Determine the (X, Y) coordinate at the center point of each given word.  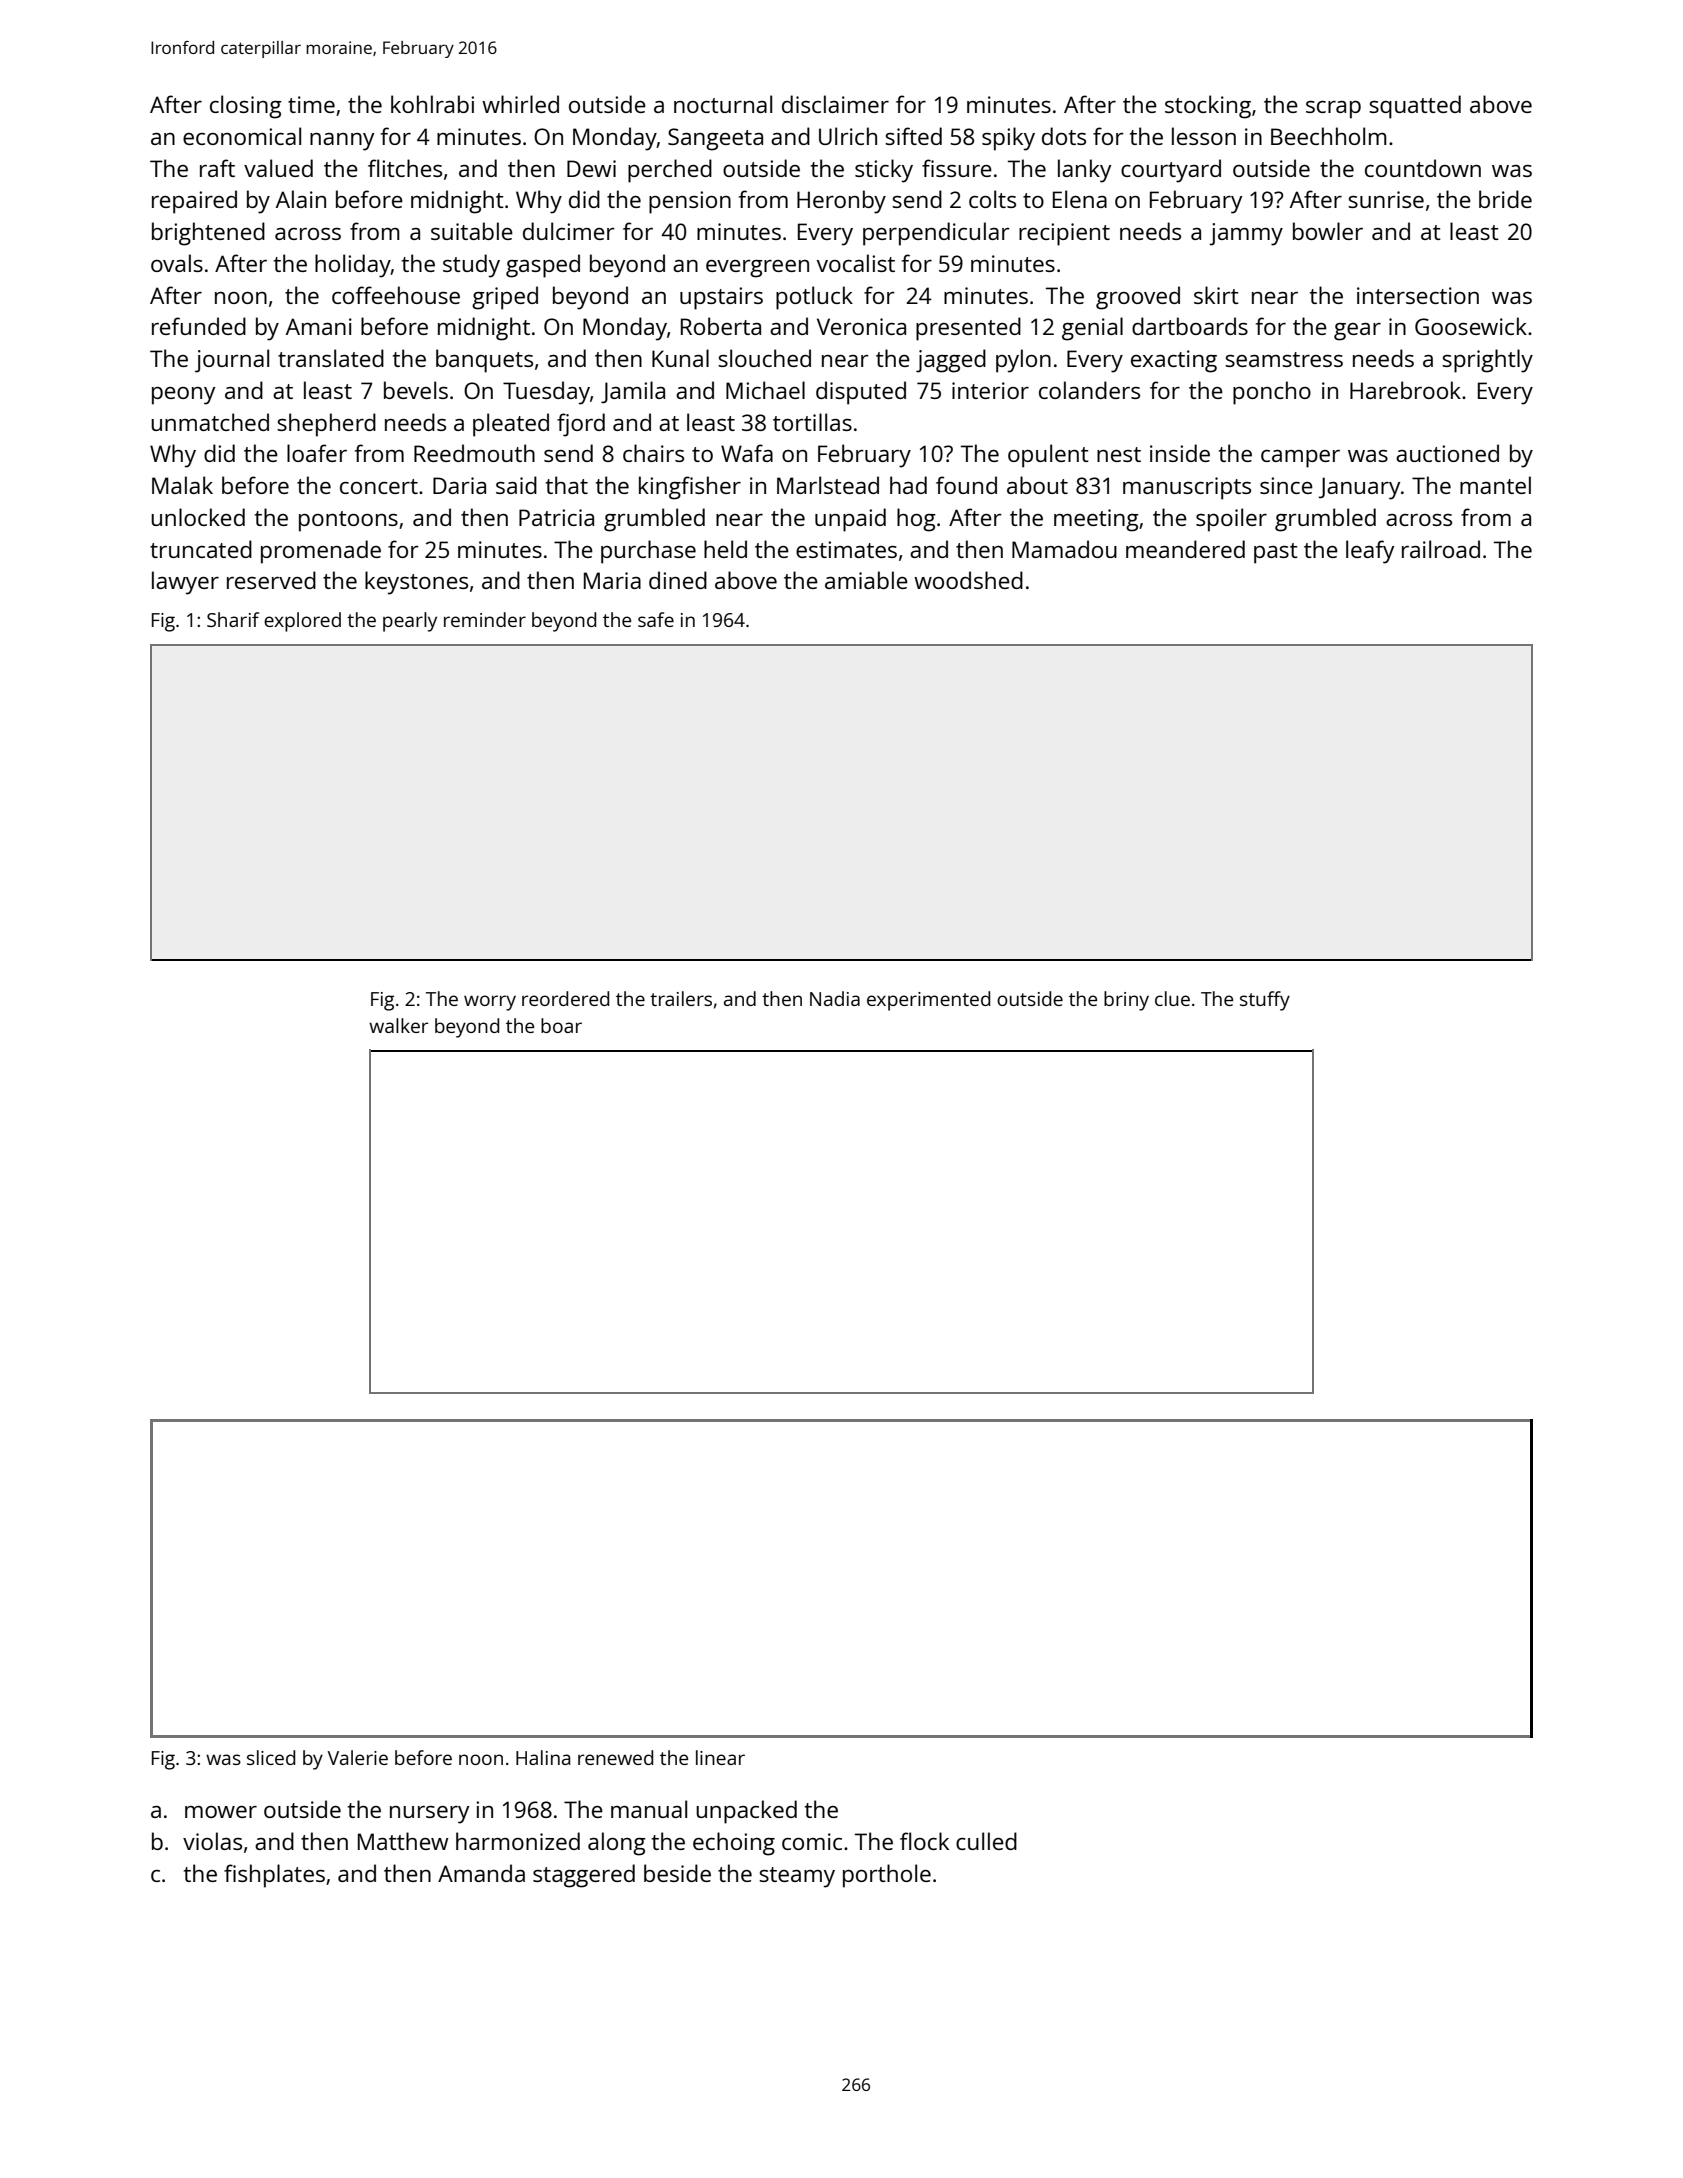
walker (398, 1025)
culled (986, 1841)
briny (1126, 1001)
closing (246, 107)
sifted (913, 136)
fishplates (274, 1876)
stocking (1208, 107)
